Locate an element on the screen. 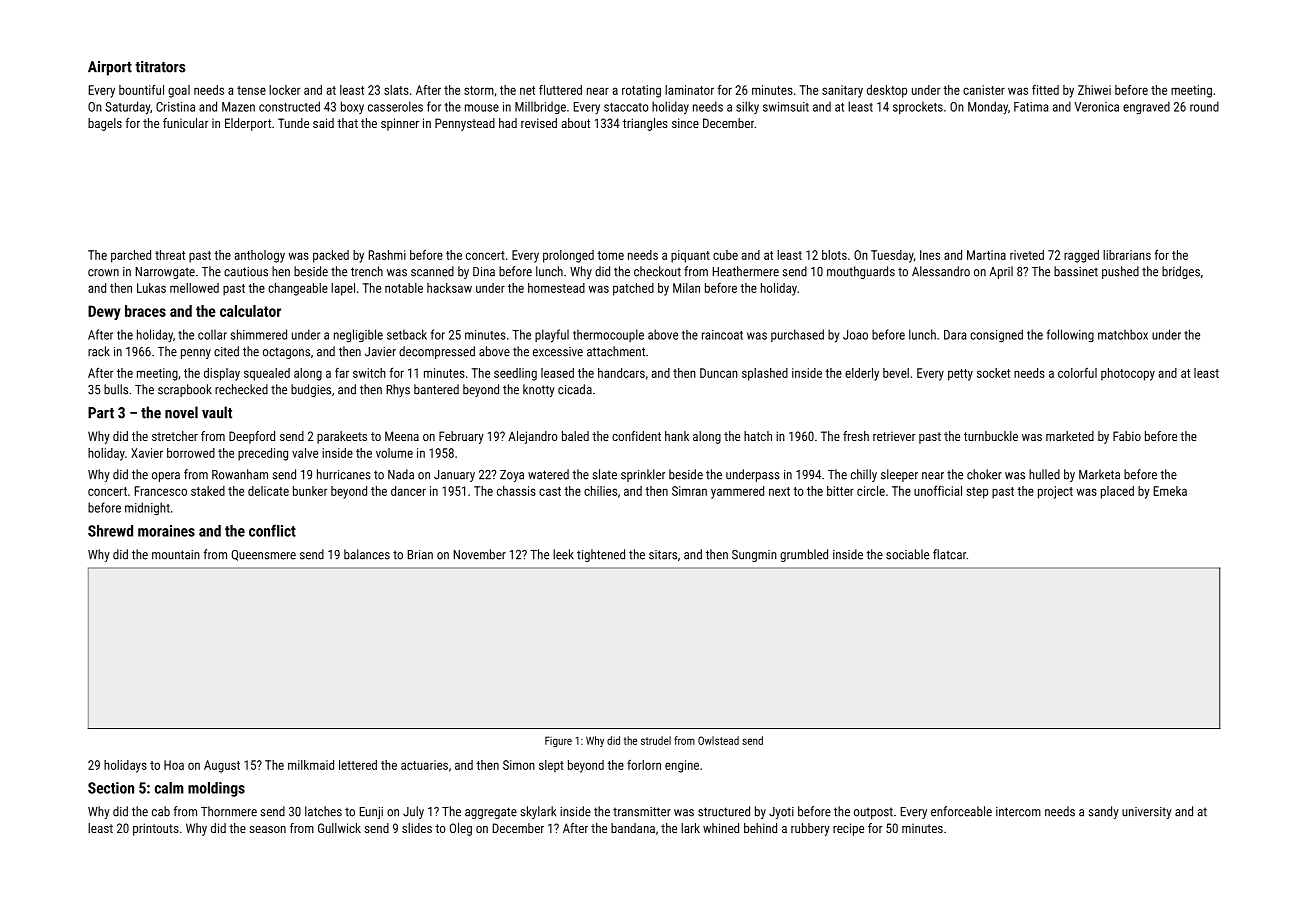  Queensmere is located at coordinates (263, 555).
